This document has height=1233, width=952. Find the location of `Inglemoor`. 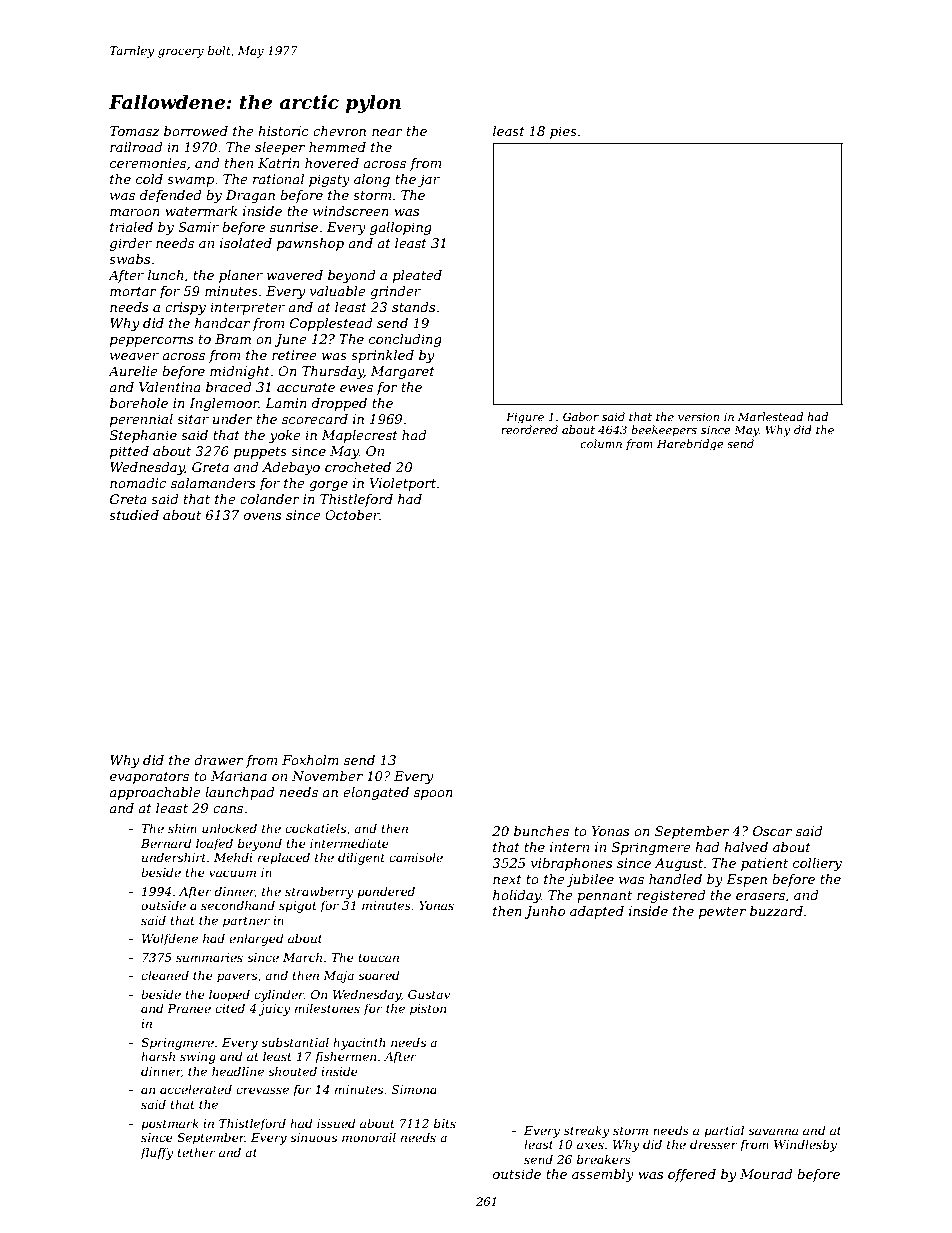

Inglemoor is located at coordinates (224, 404).
